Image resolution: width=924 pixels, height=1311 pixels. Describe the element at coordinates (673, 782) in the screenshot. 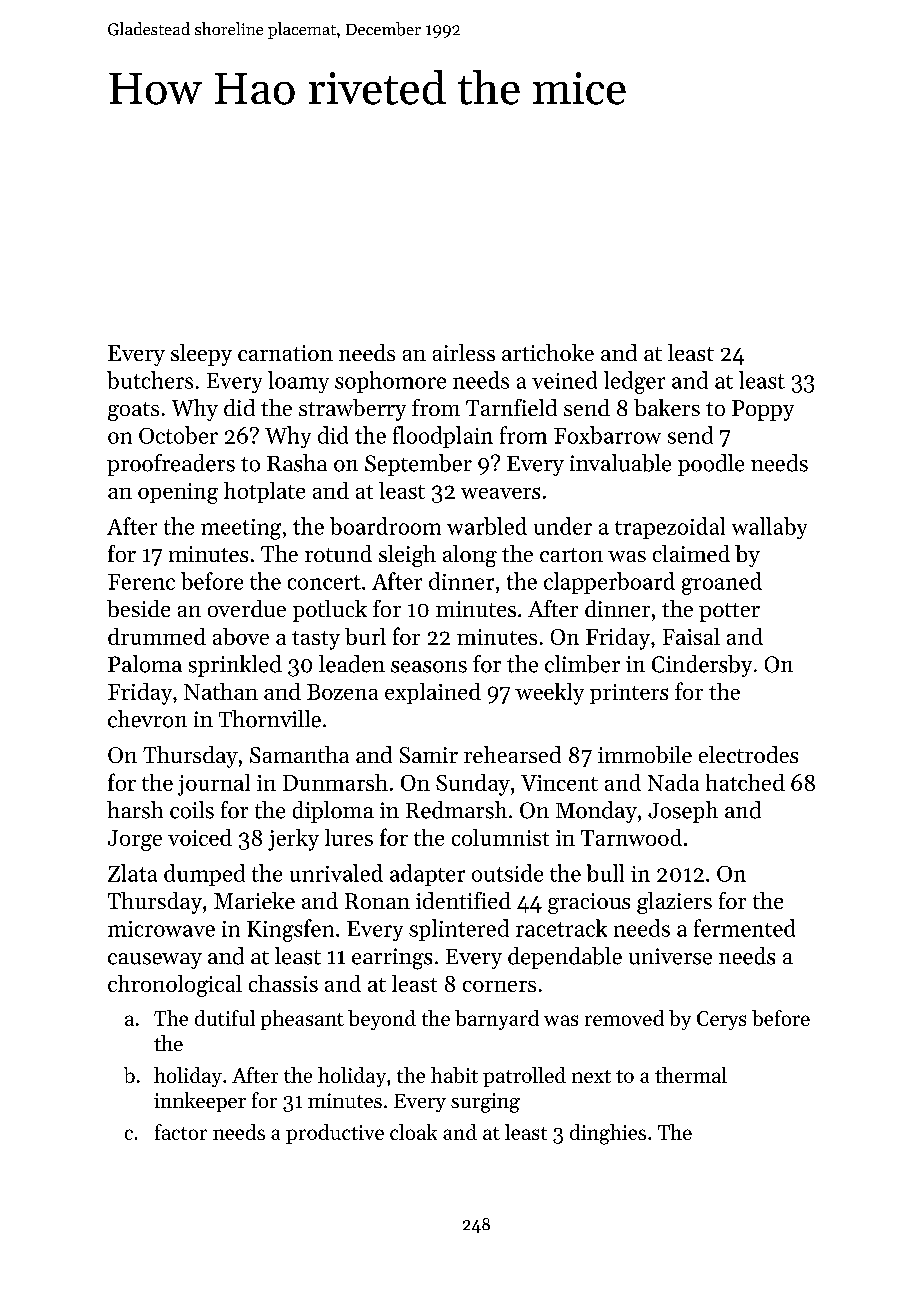

I see `Nada` at that location.
